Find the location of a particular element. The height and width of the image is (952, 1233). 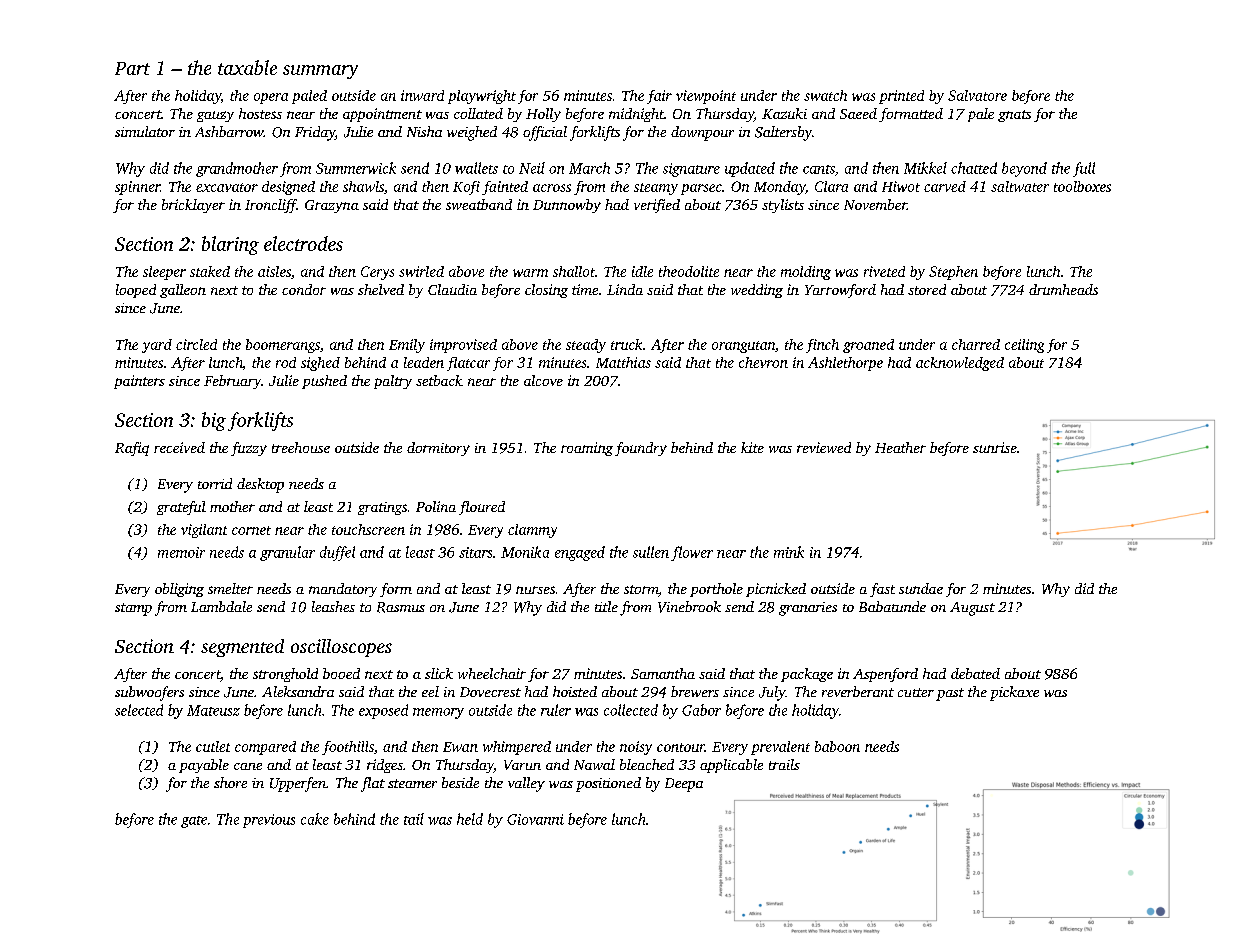

Ashbarrow is located at coordinates (229, 131).
